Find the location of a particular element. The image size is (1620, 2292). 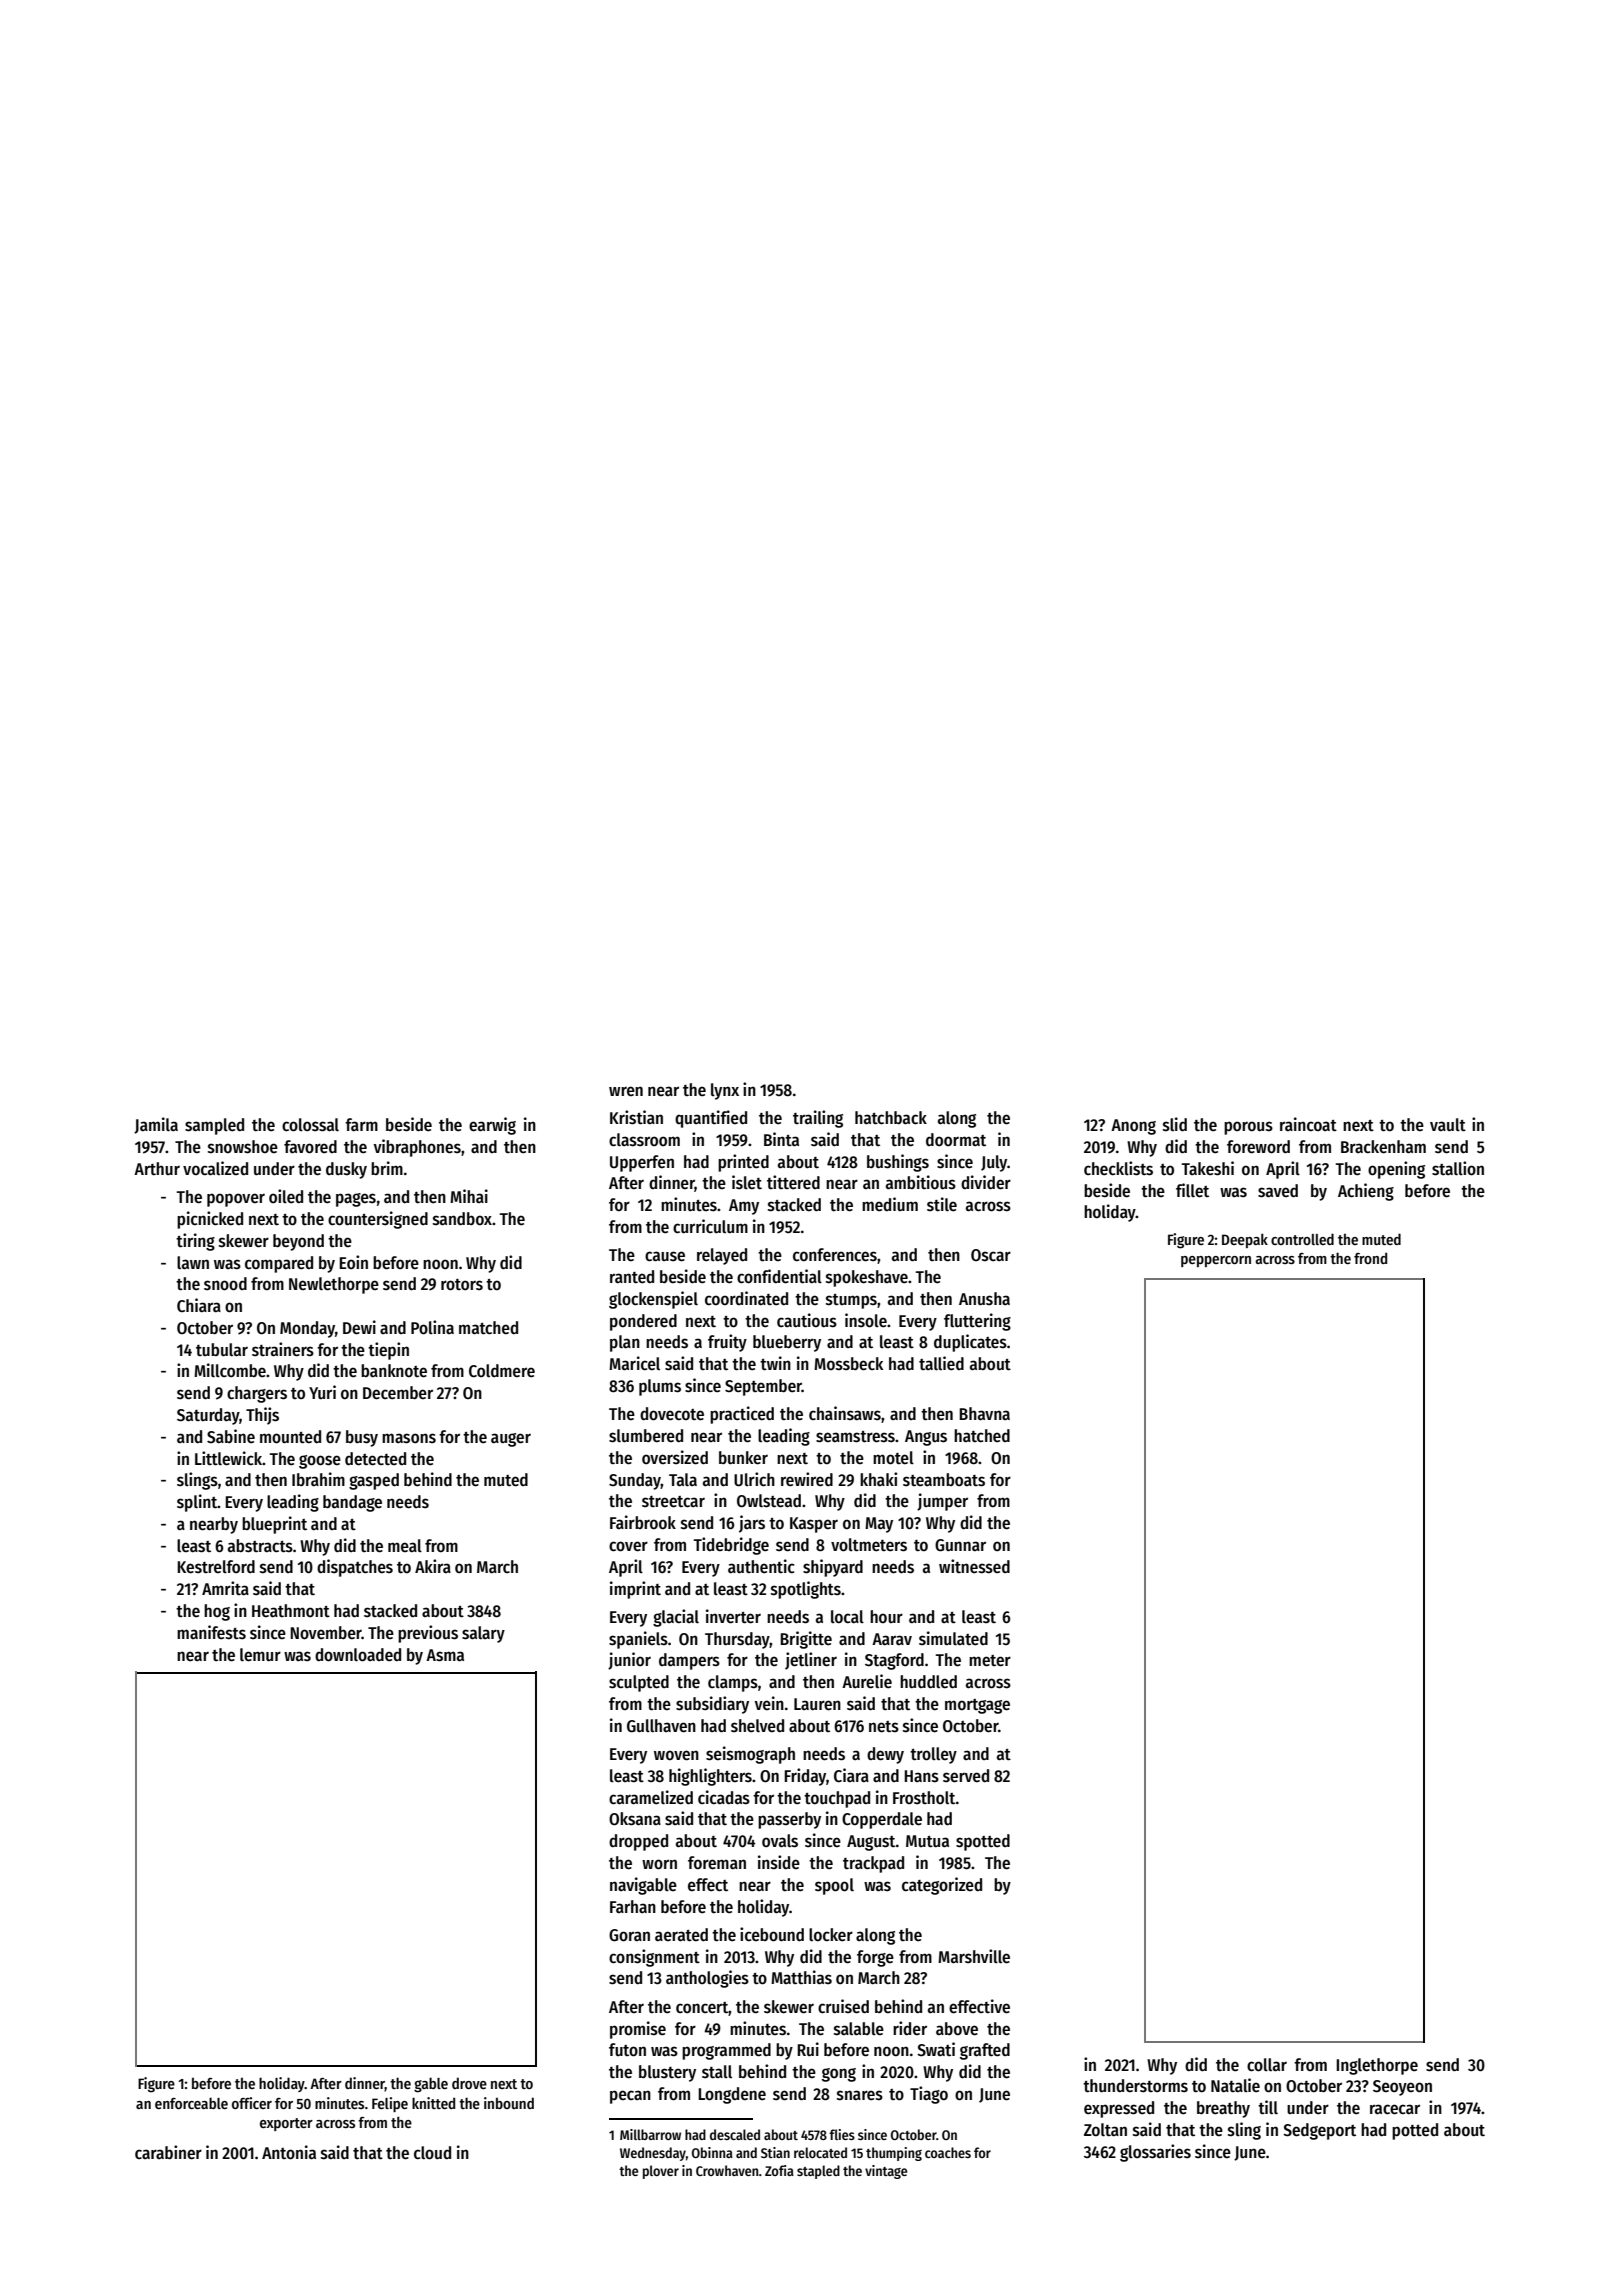

dampers is located at coordinates (689, 1661).
